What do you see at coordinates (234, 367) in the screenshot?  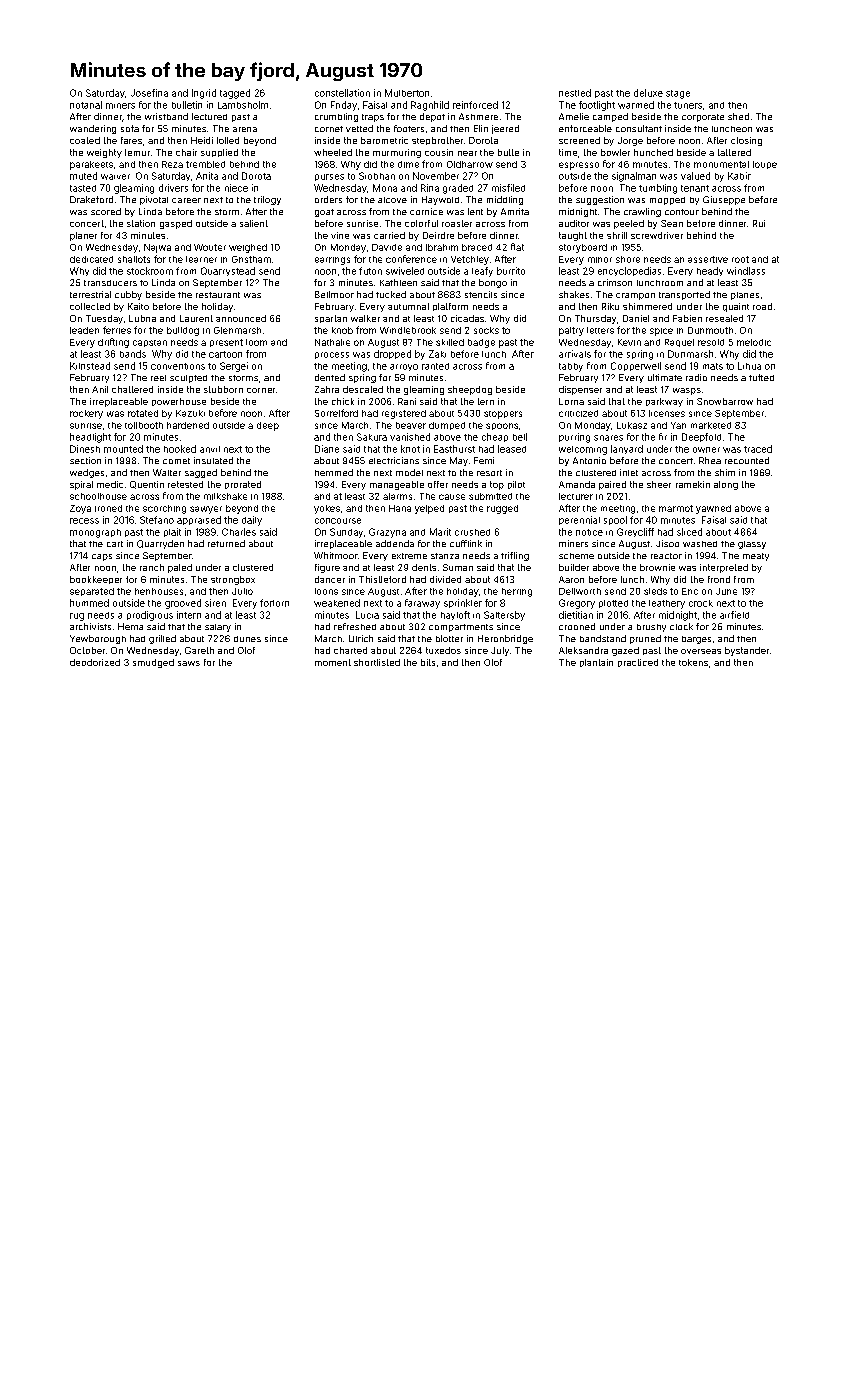 I see `Sergei` at bounding box center [234, 367].
